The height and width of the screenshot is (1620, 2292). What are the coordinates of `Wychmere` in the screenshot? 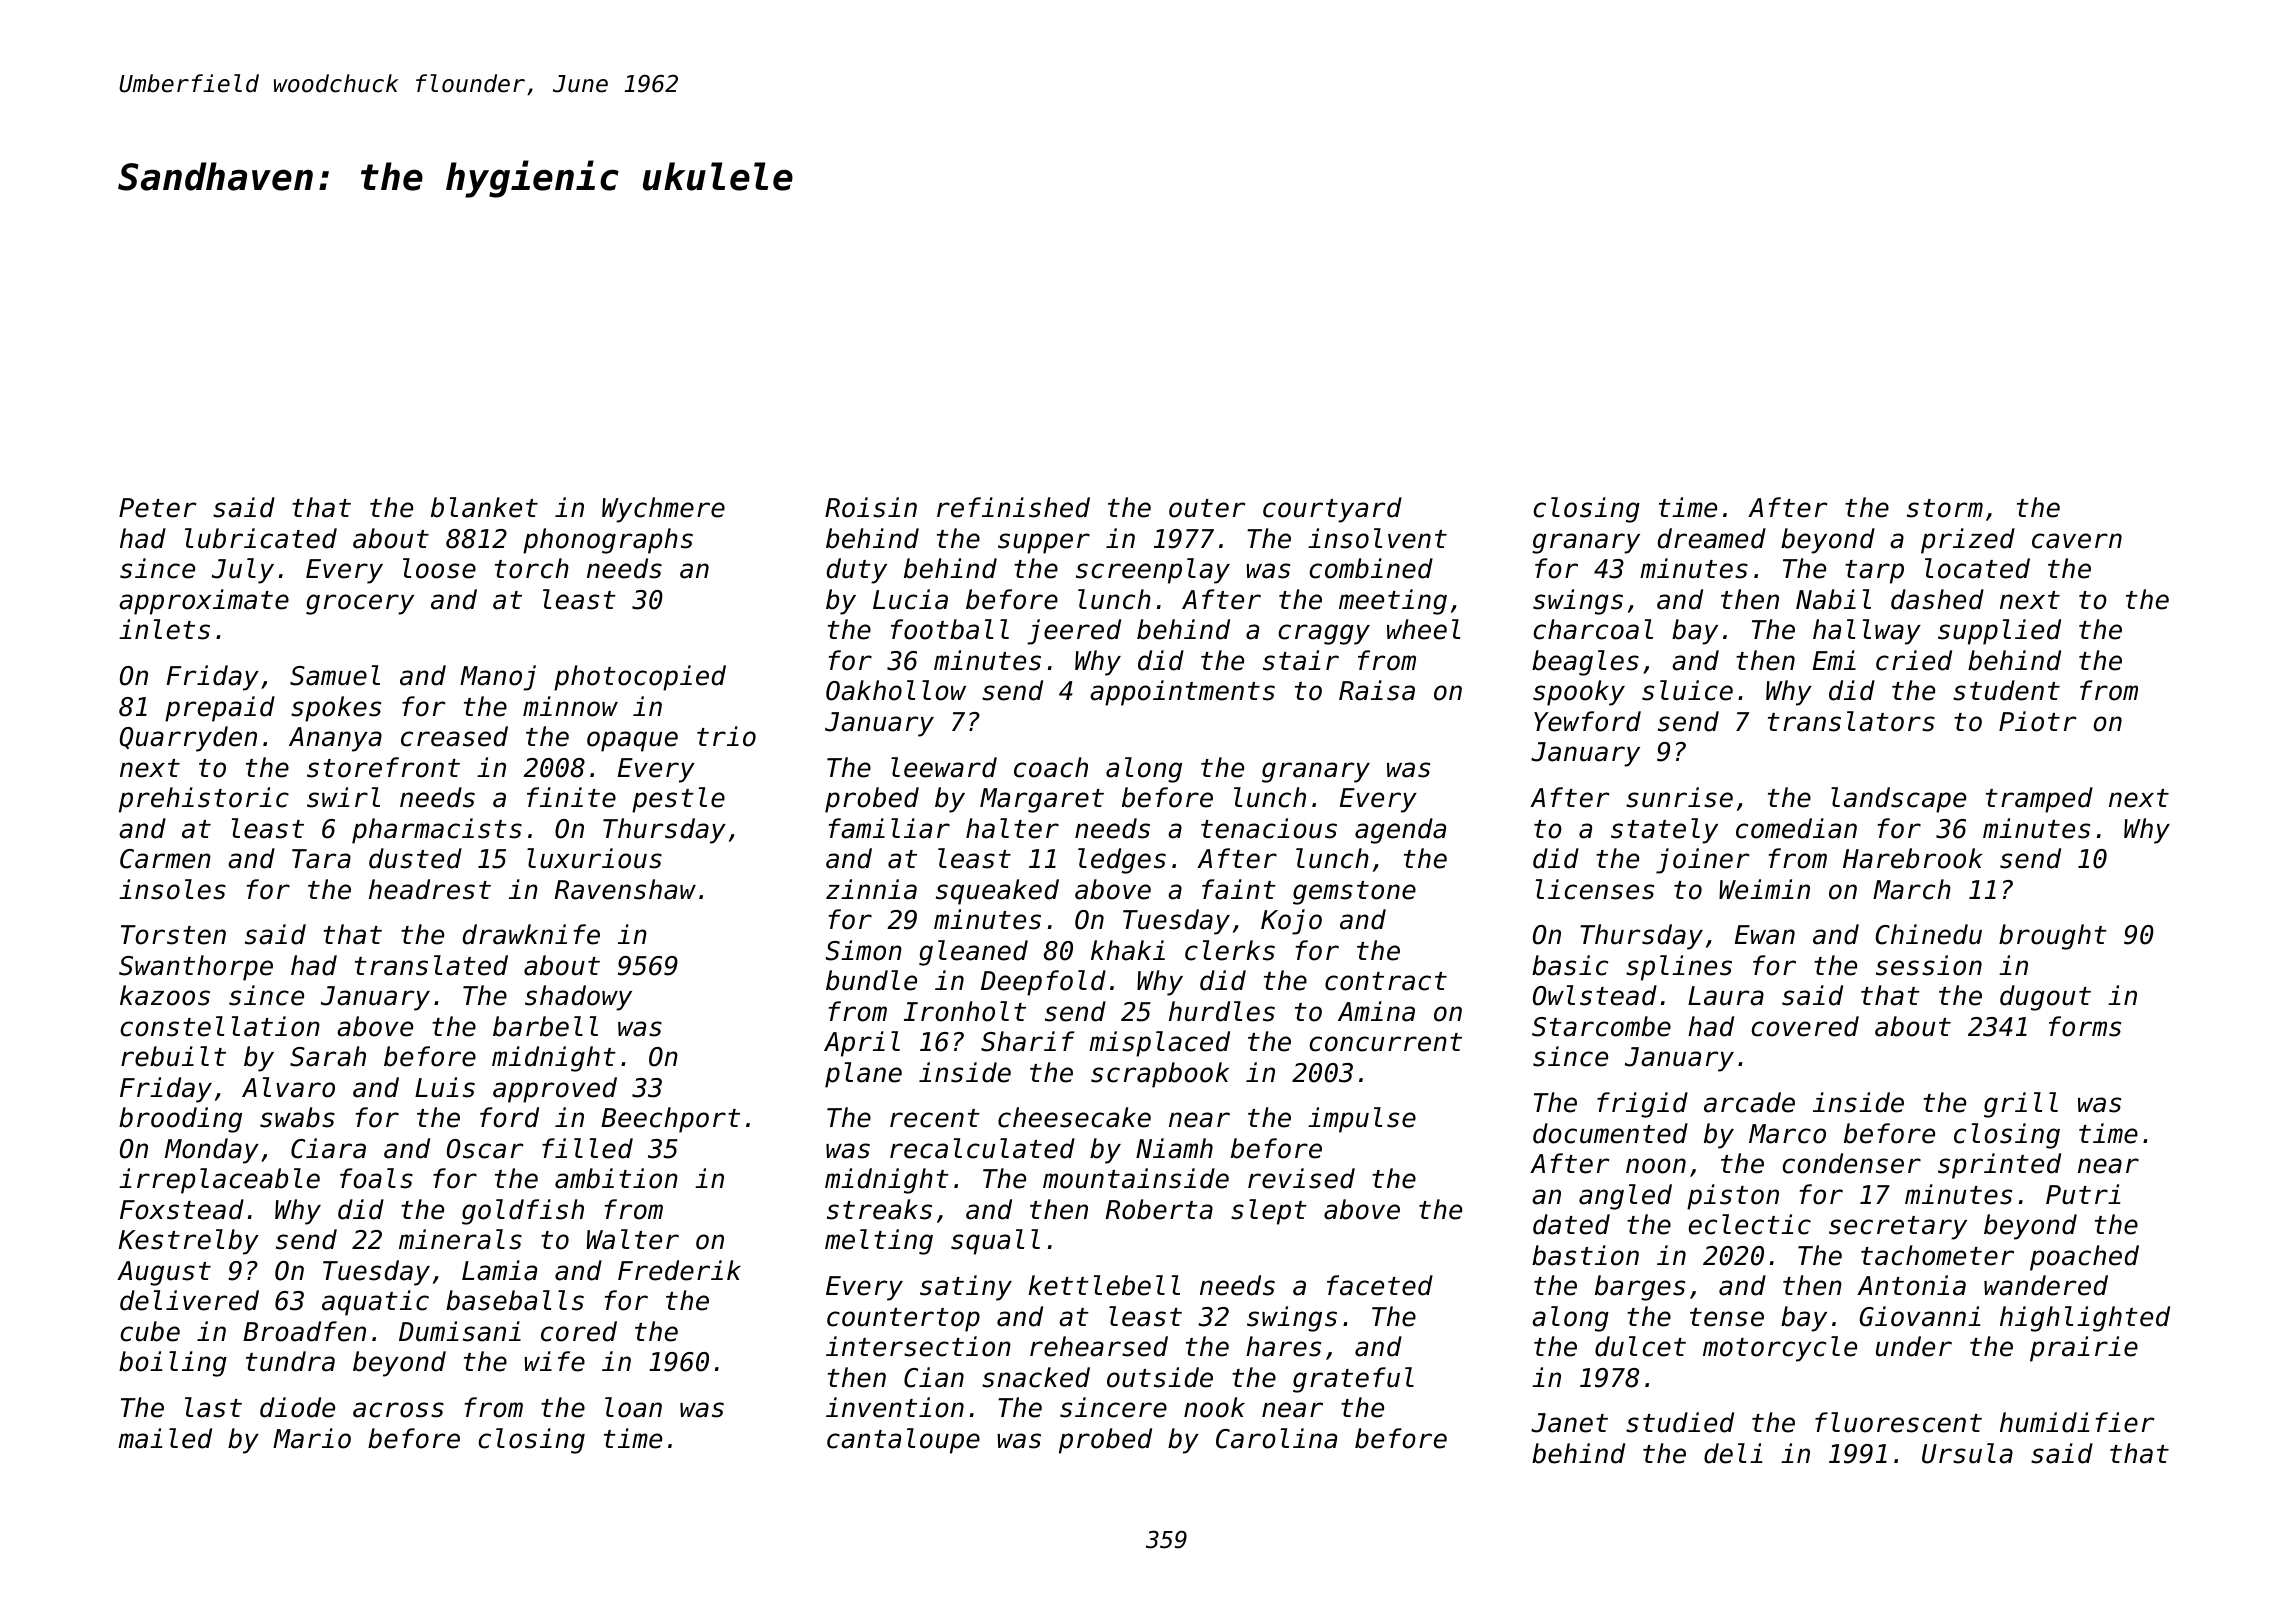 It's located at (663, 510).
